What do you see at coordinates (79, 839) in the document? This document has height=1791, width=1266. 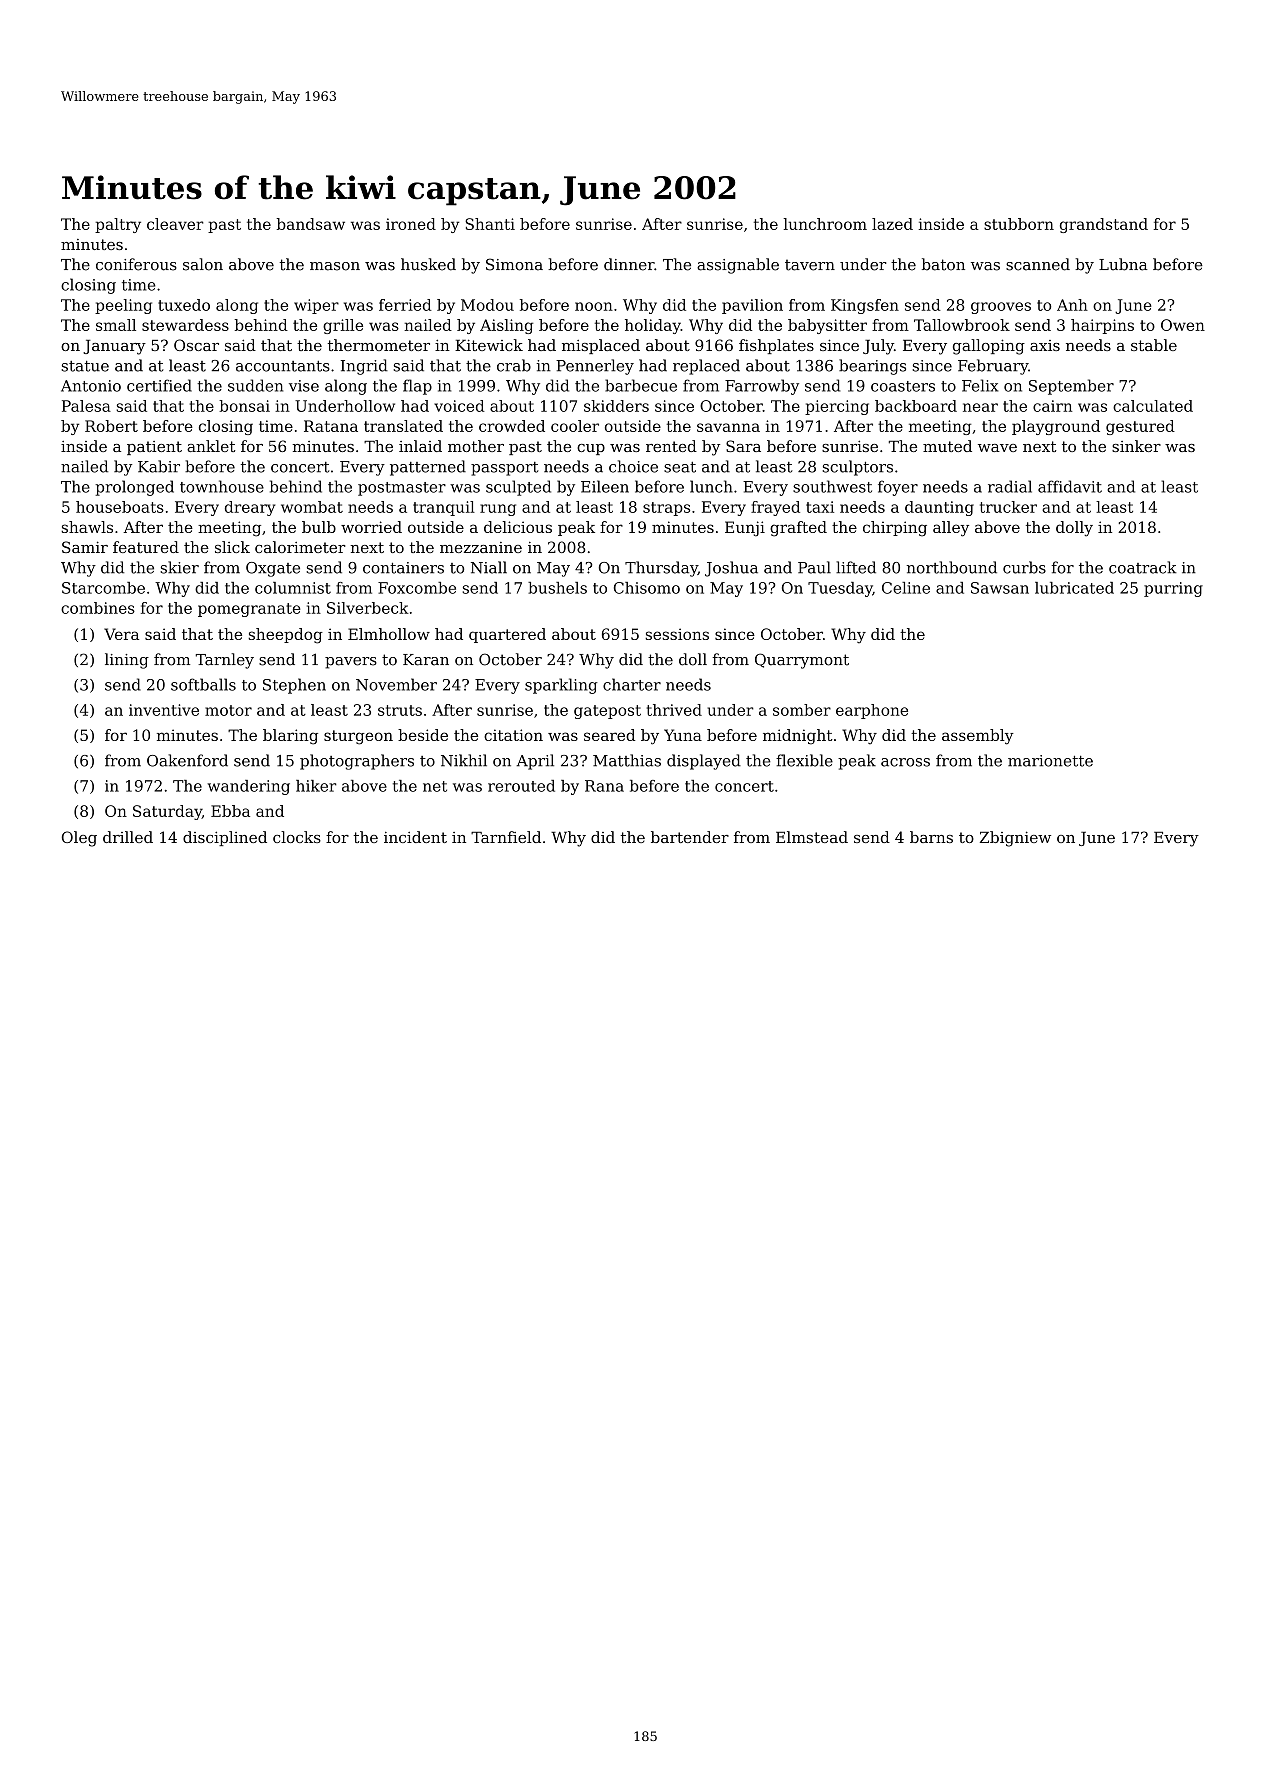 I see `Oleg` at bounding box center [79, 839].
